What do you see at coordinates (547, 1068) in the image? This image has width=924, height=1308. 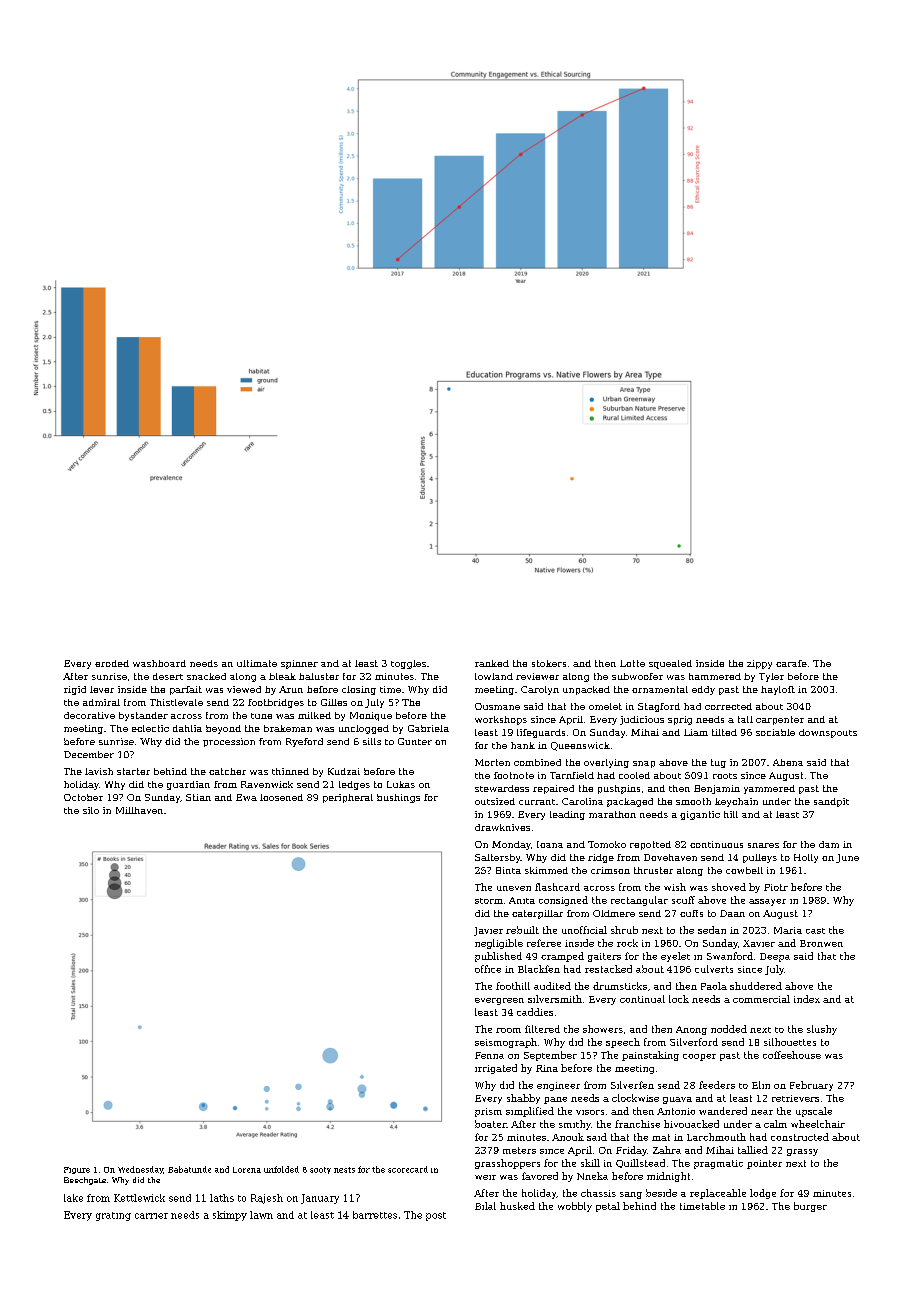 I see `Rina` at bounding box center [547, 1068].
